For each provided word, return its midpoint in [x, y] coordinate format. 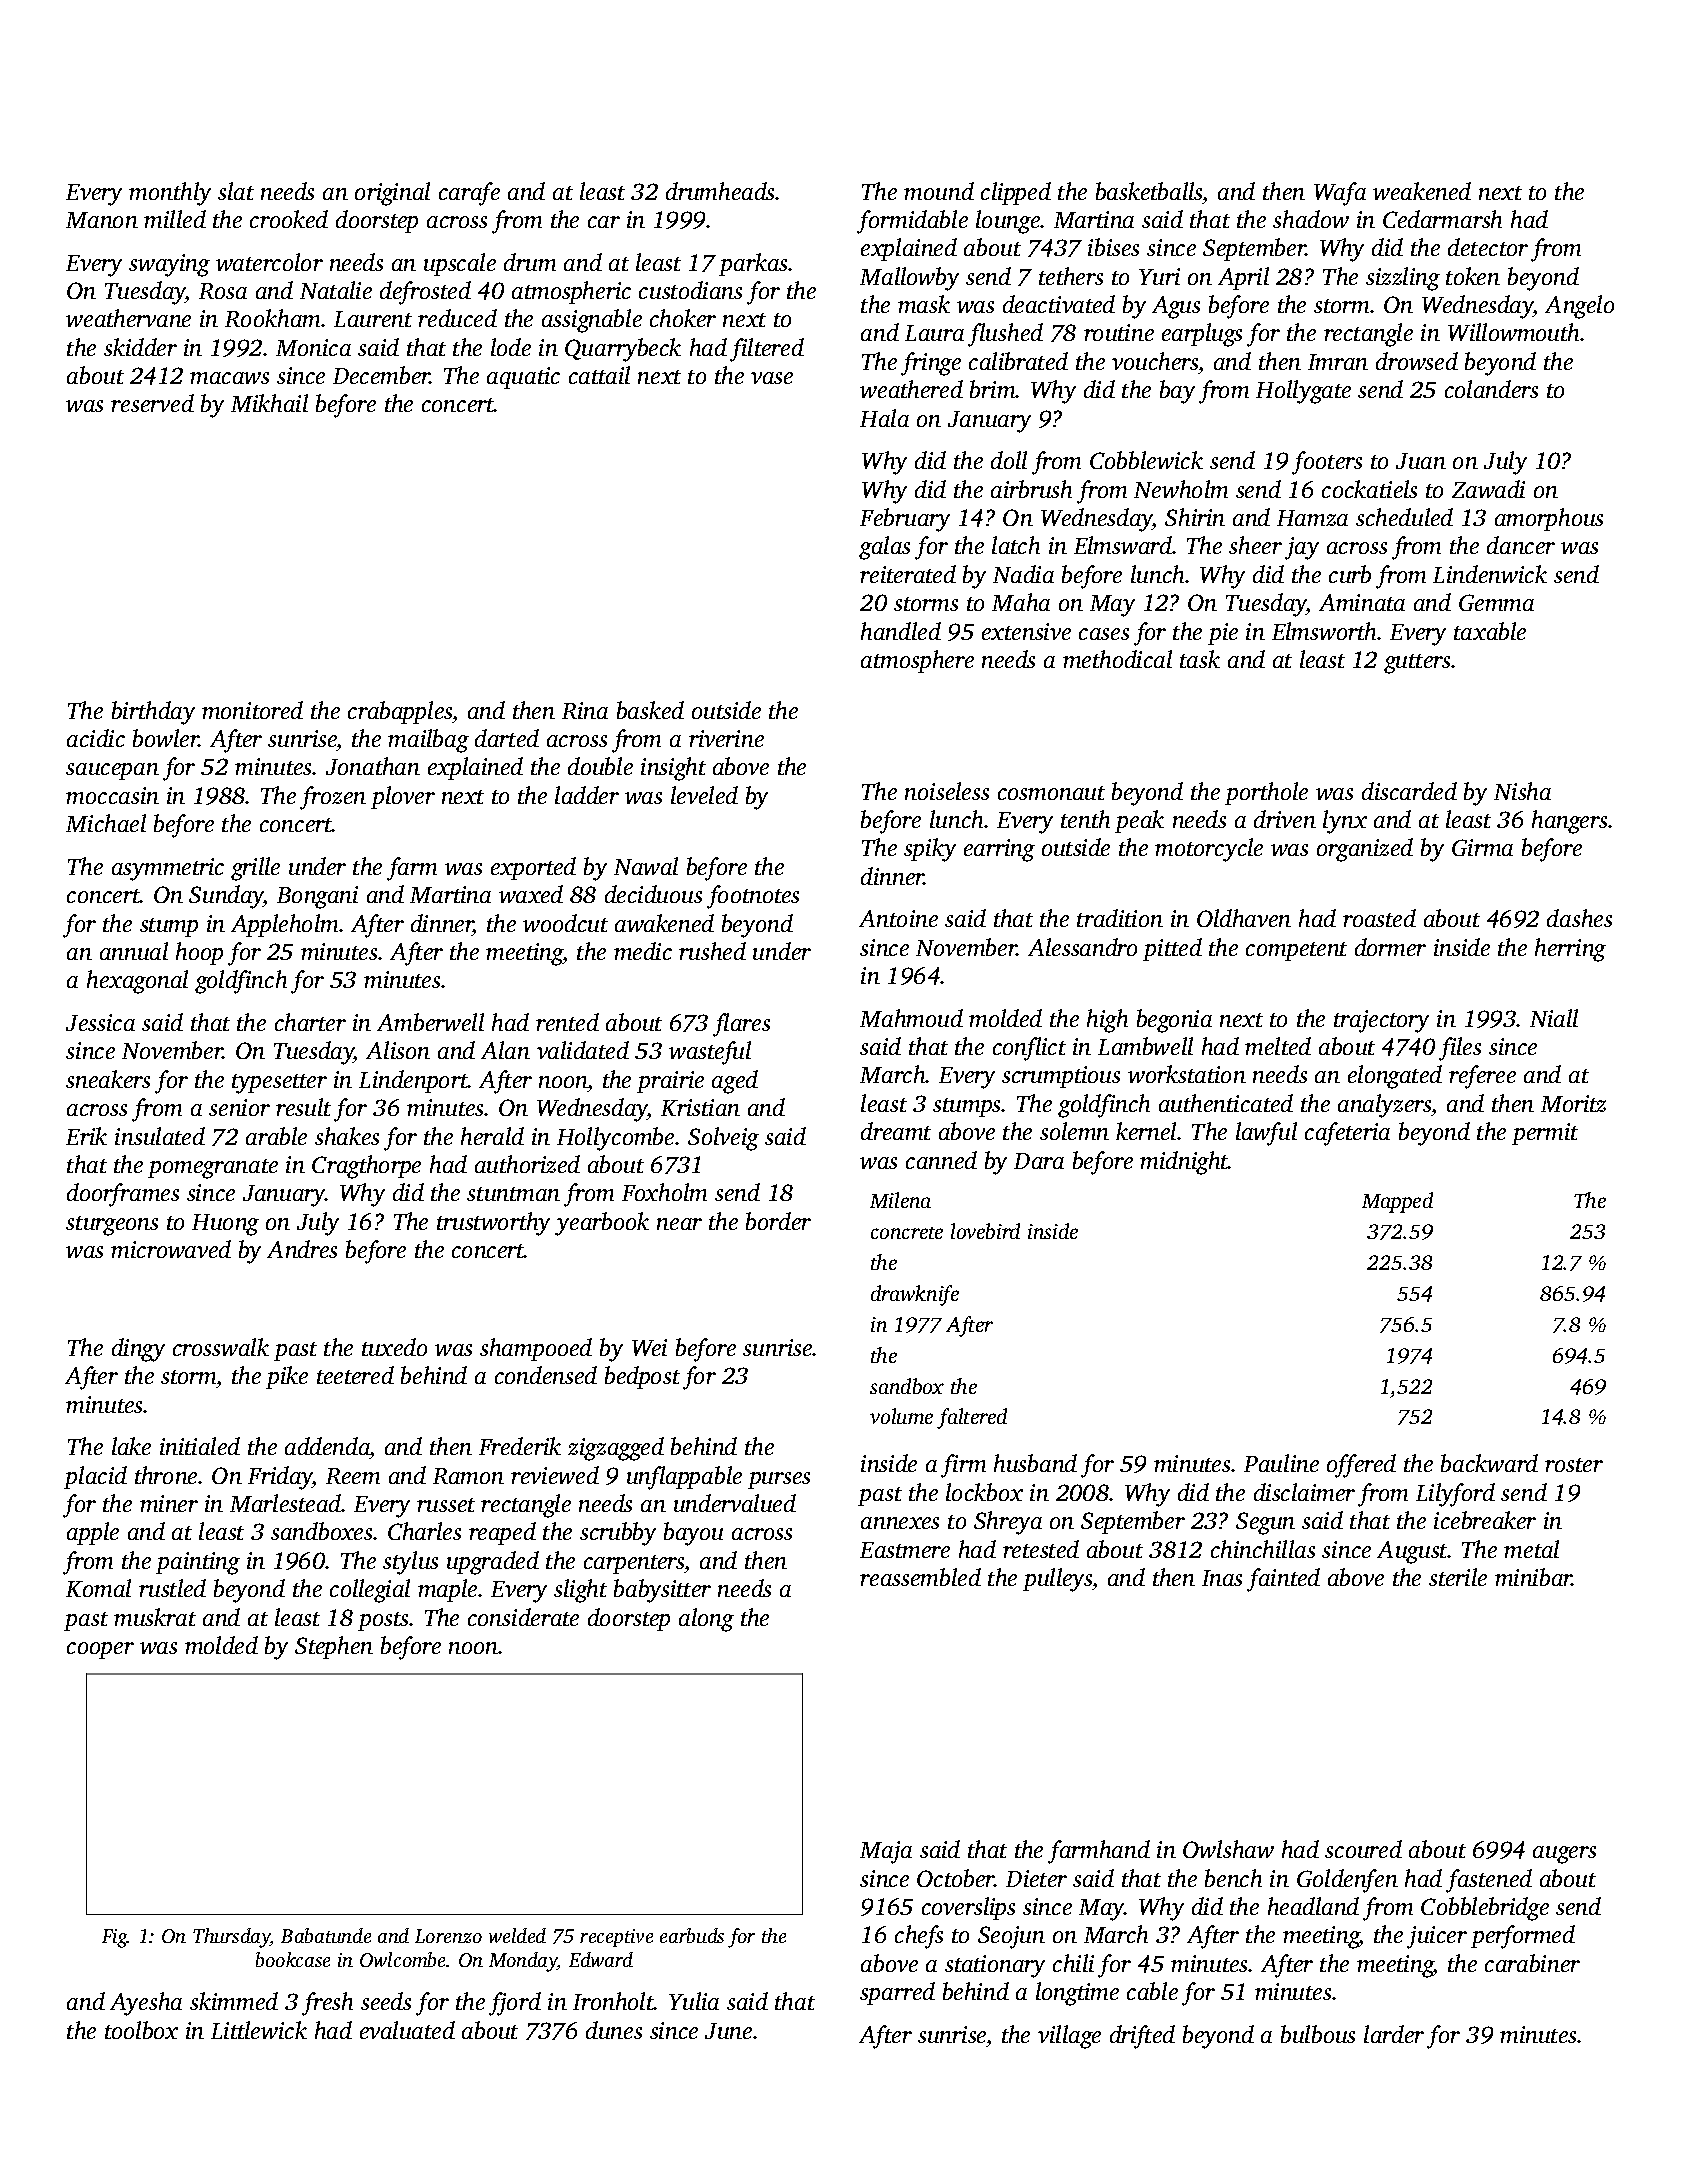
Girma [1482, 847]
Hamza [1312, 518]
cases [1104, 634]
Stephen [334, 1647]
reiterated [908, 574]
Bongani [317, 897]
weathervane [128, 318]
